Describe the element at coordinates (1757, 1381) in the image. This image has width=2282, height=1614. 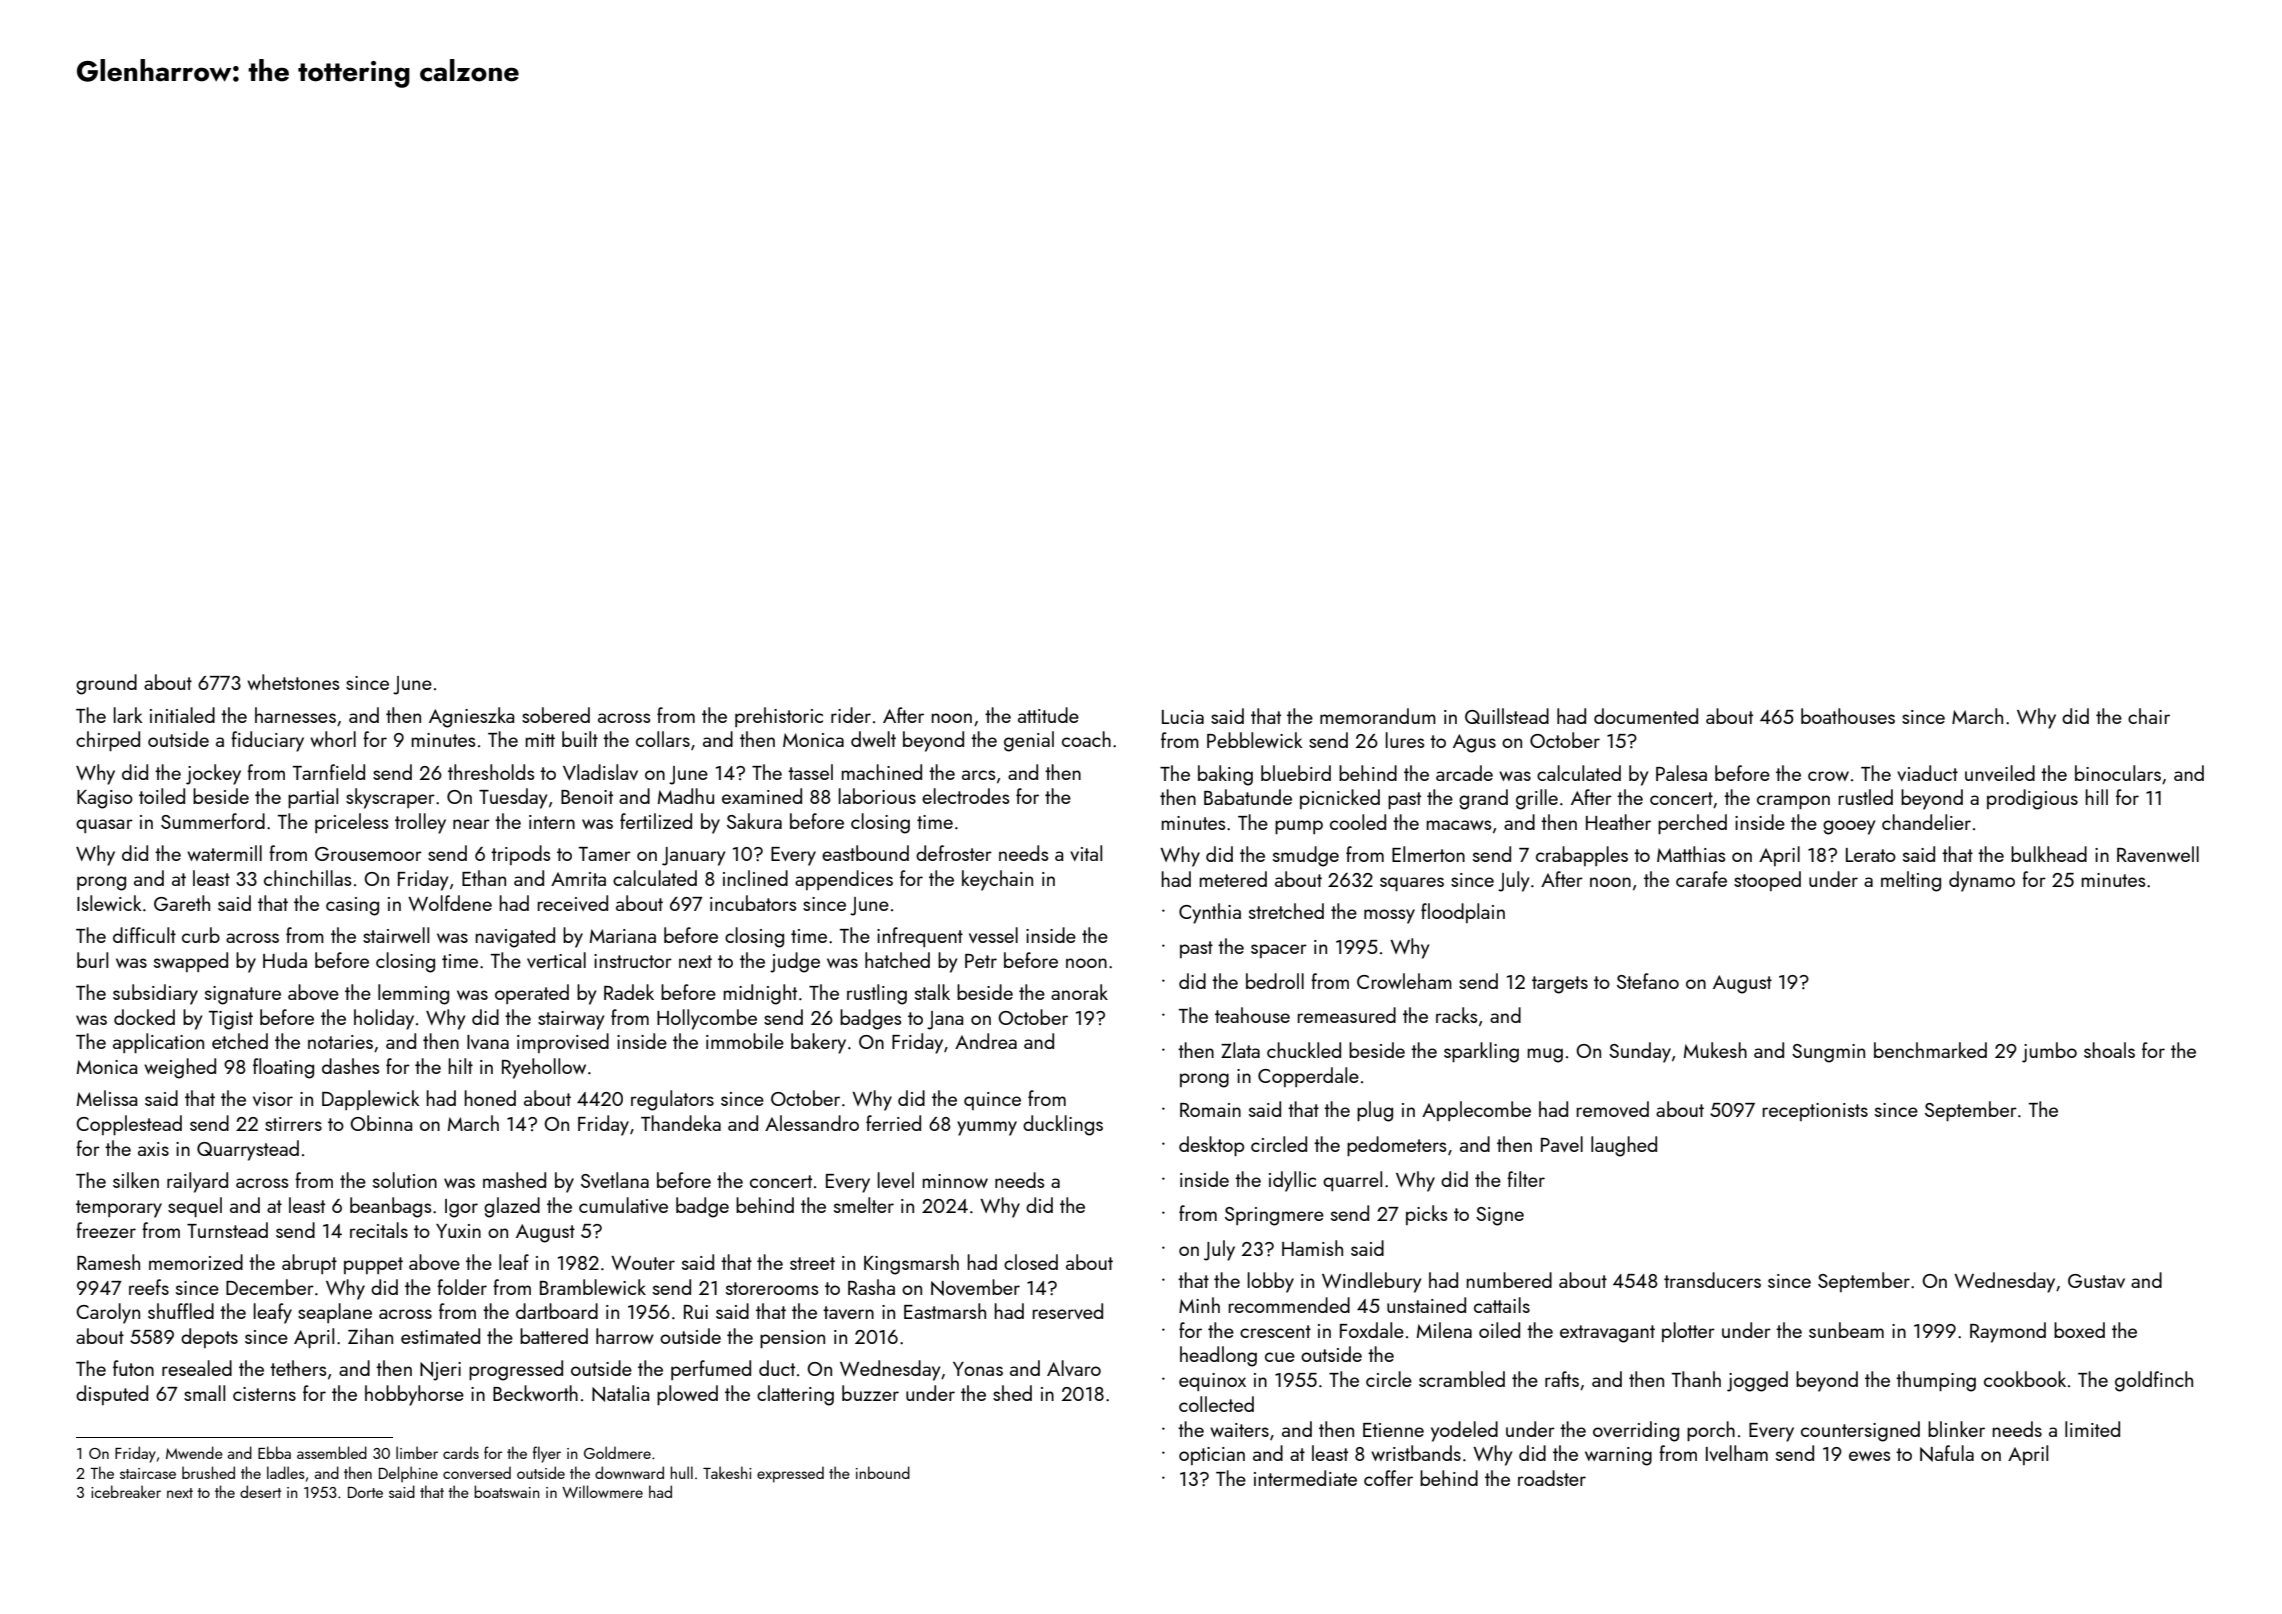
I see `jogged` at that location.
